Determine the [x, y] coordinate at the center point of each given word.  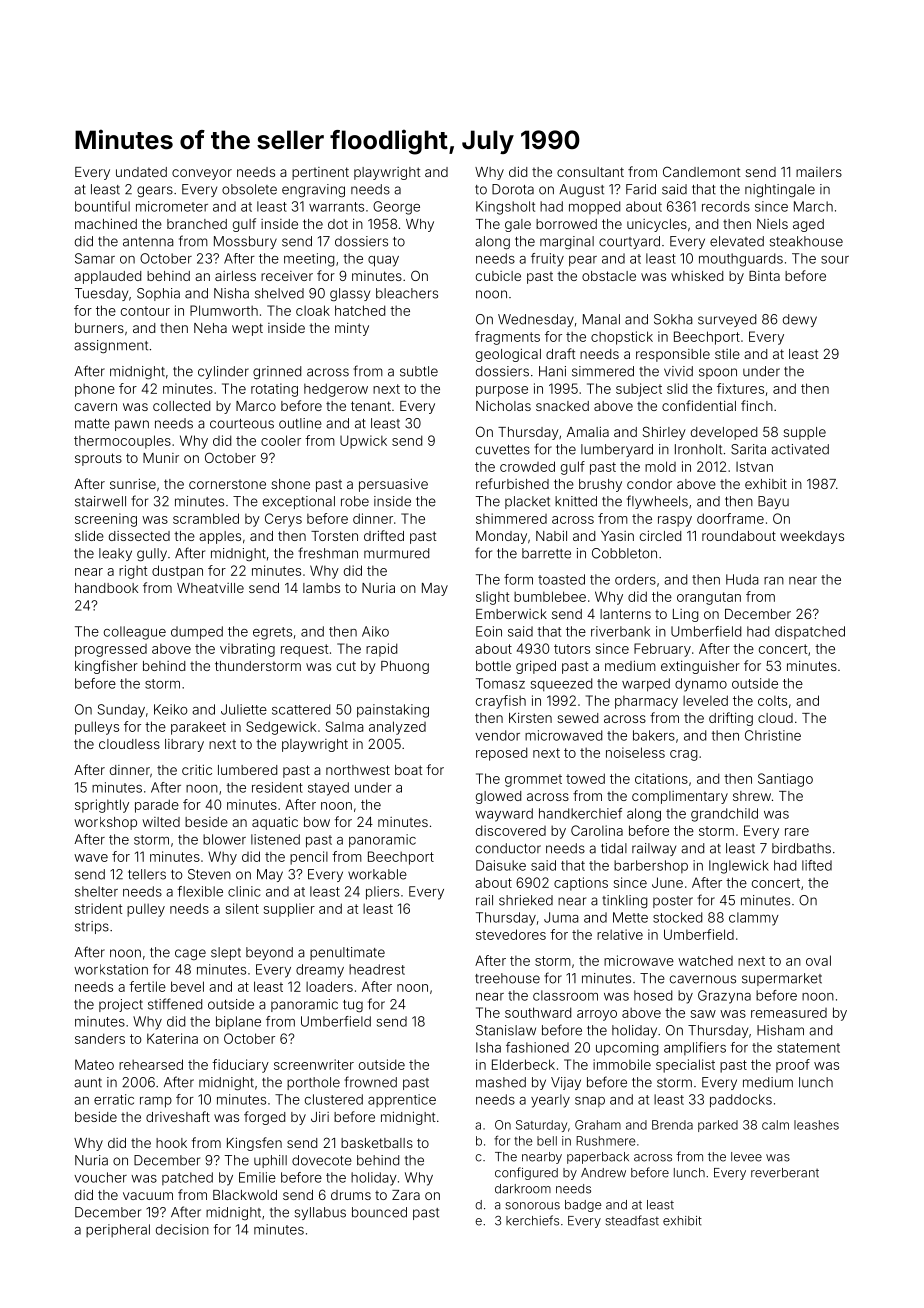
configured [526, 1173]
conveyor [202, 174]
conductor [508, 848]
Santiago [785, 780]
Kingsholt [505, 208]
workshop [105, 823]
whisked [697, 276]
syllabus [320, 1213]
